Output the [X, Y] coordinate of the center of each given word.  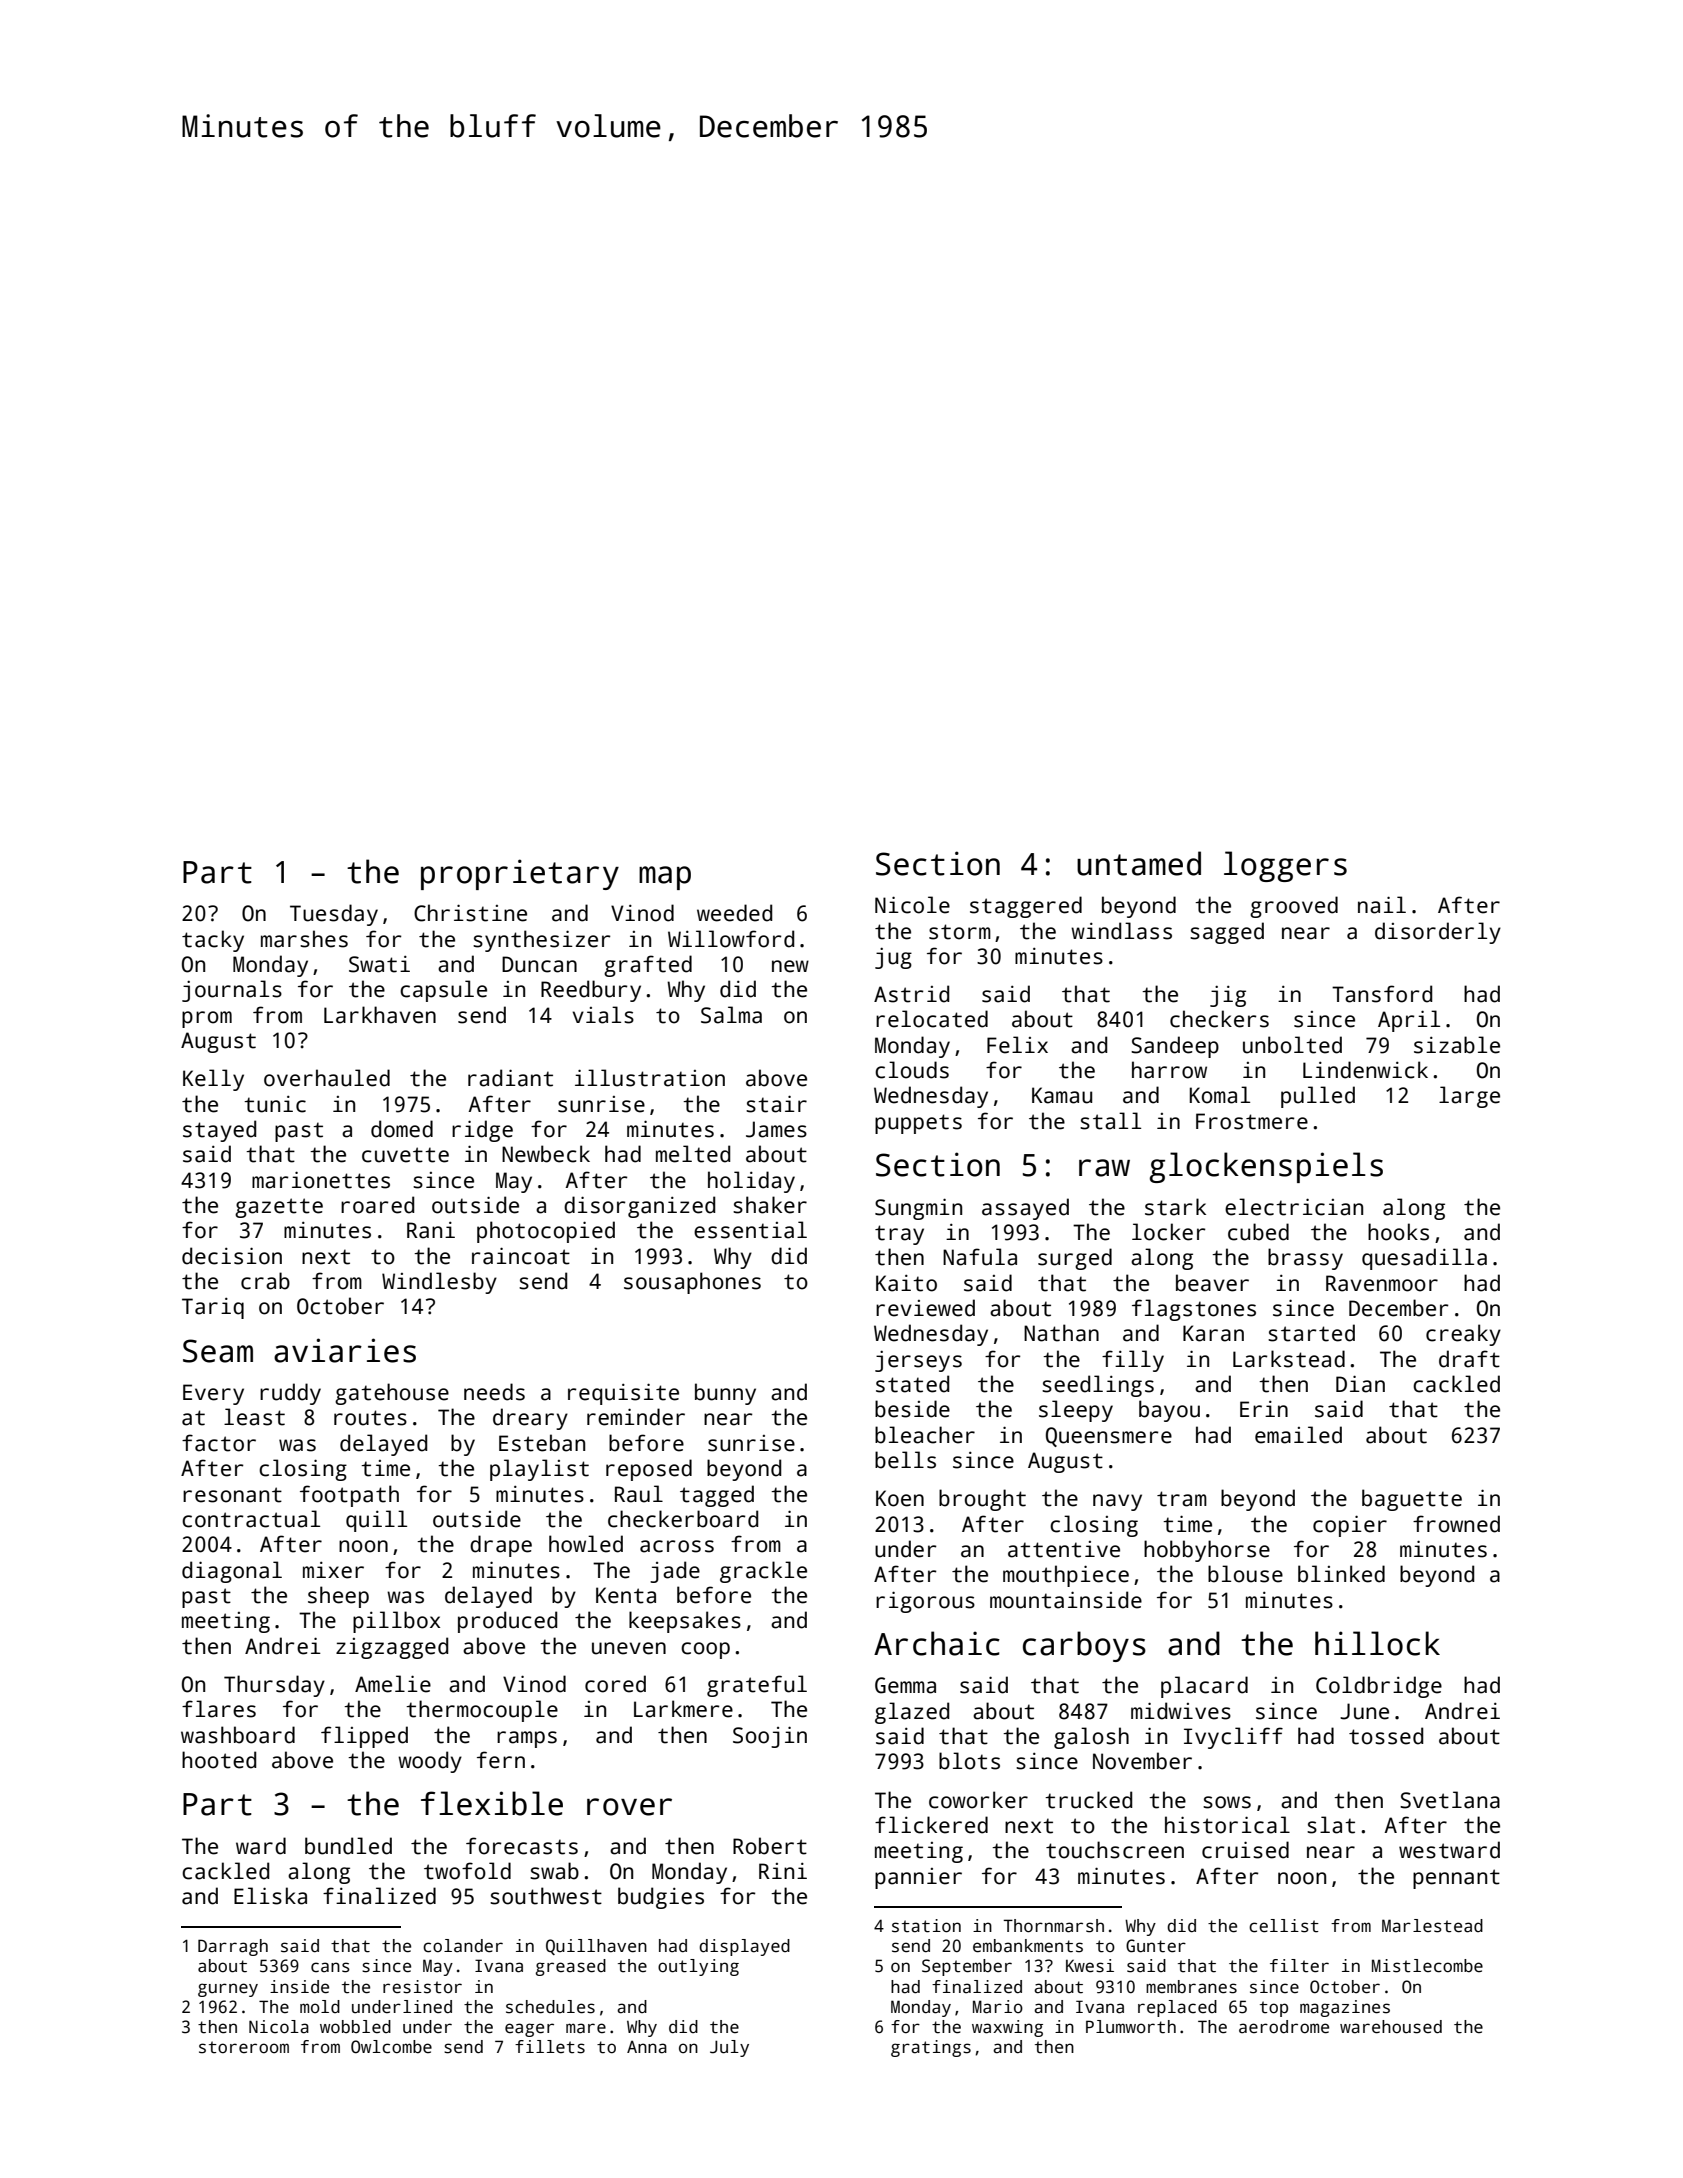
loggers [1285, 866]
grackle [763, 1572]
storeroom [244, 2047]
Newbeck [546, 1154]
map [665, 878]
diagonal [232, 1572]
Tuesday [334, 915]
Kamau [1062, 1095]
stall [1110, 1121]
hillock [1377, 1643]
